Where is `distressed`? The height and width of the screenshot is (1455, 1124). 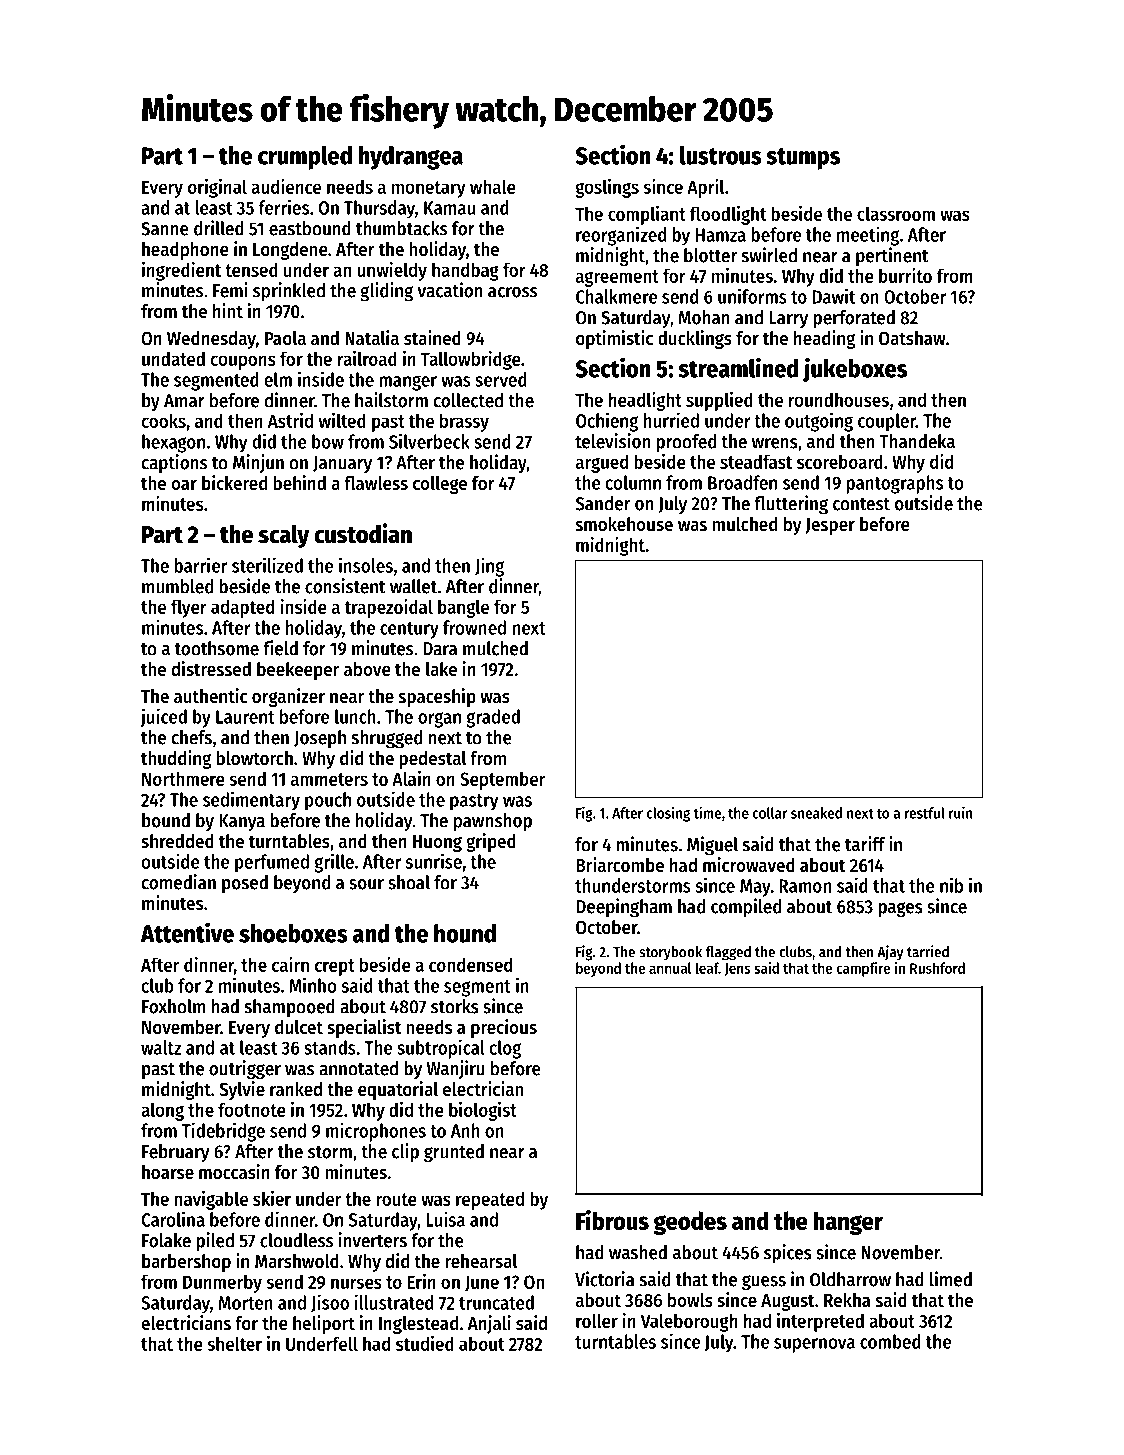 distressed is located at coordinates (211, 669).
